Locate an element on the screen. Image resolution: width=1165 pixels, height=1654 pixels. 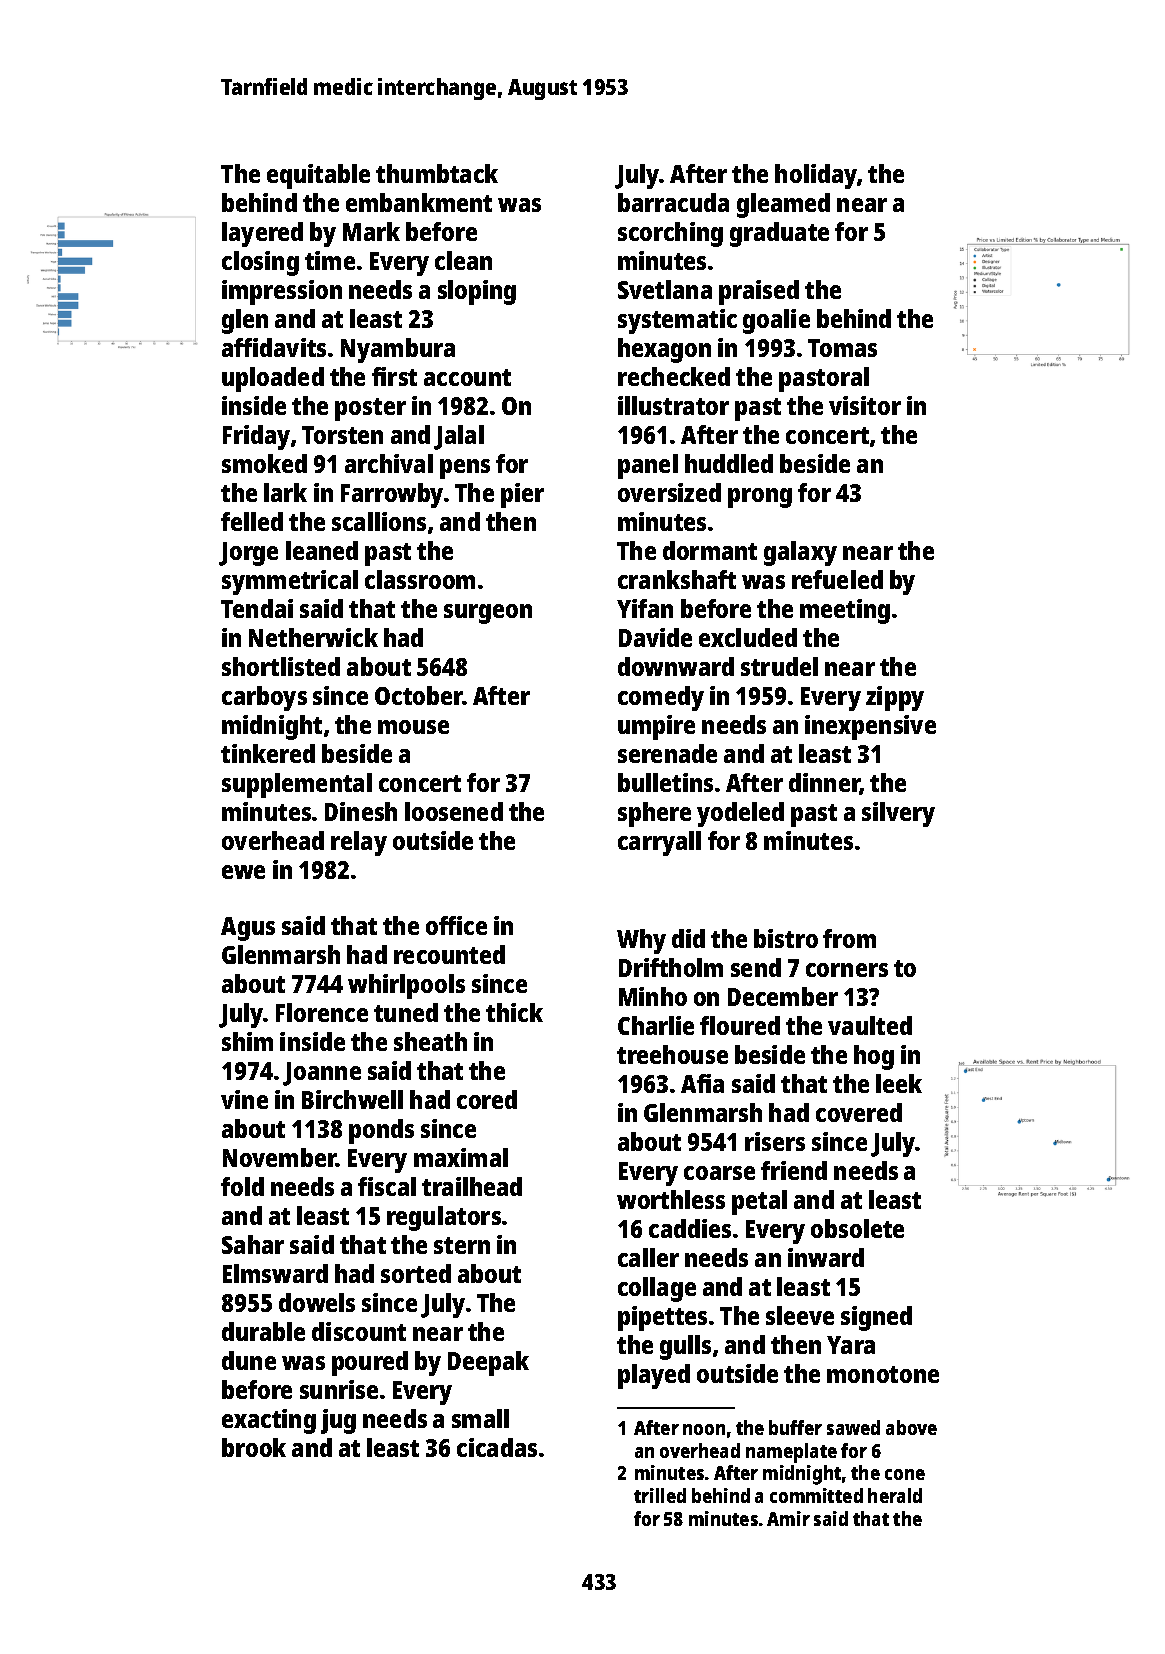
systematic is located at coordinates (677, 321).
